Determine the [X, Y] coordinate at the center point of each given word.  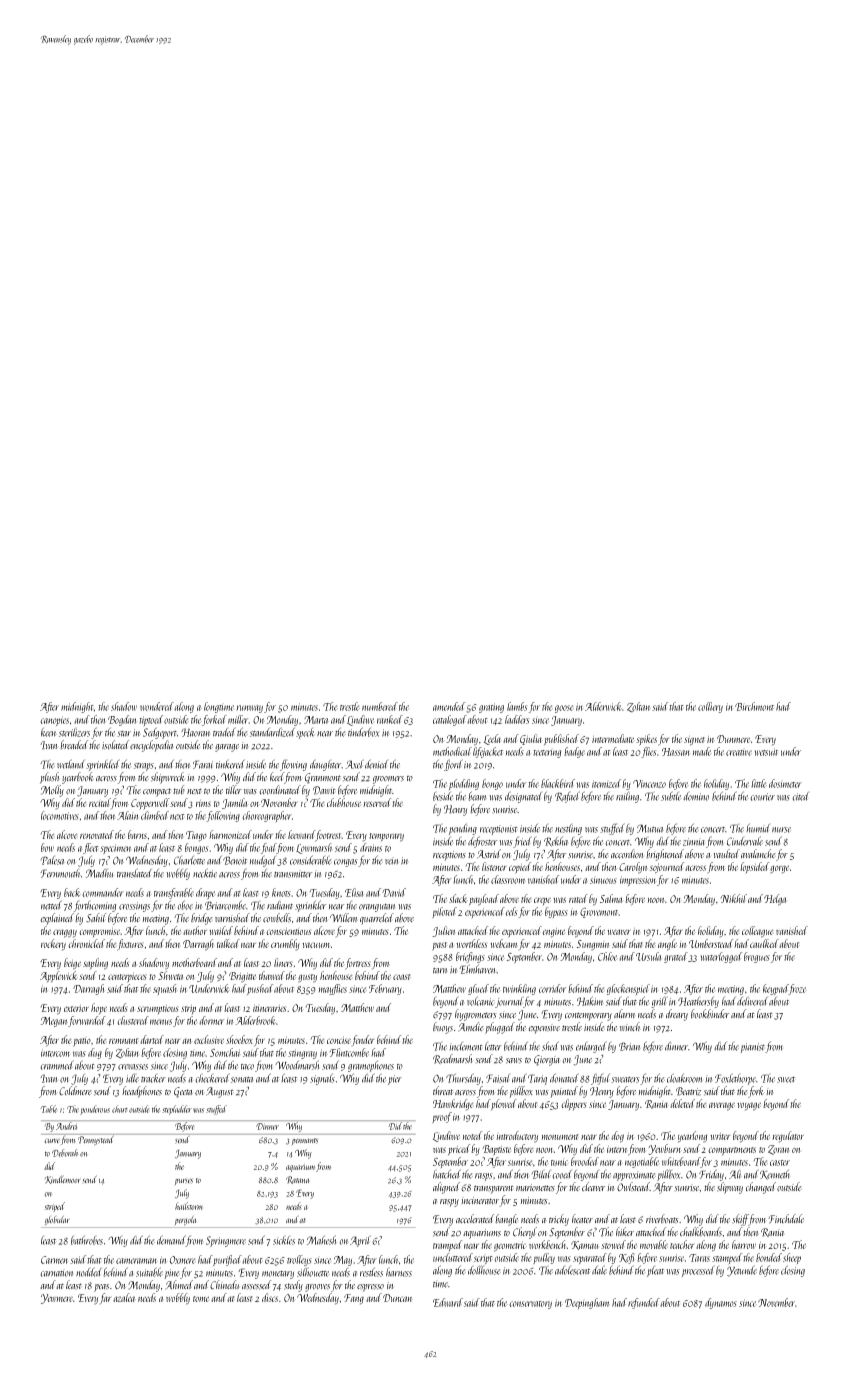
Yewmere [57, 1299]
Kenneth [775, 1174]
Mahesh [321, 1240]
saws [514, 1061]
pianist [753, 1048]
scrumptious [157, 1009]
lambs [517, 706]
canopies [54, 721]
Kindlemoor [63, 1179]
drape [206, 893]
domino [696, 796]
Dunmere [733, 739]
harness [399, 1272]
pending [463, 829]
